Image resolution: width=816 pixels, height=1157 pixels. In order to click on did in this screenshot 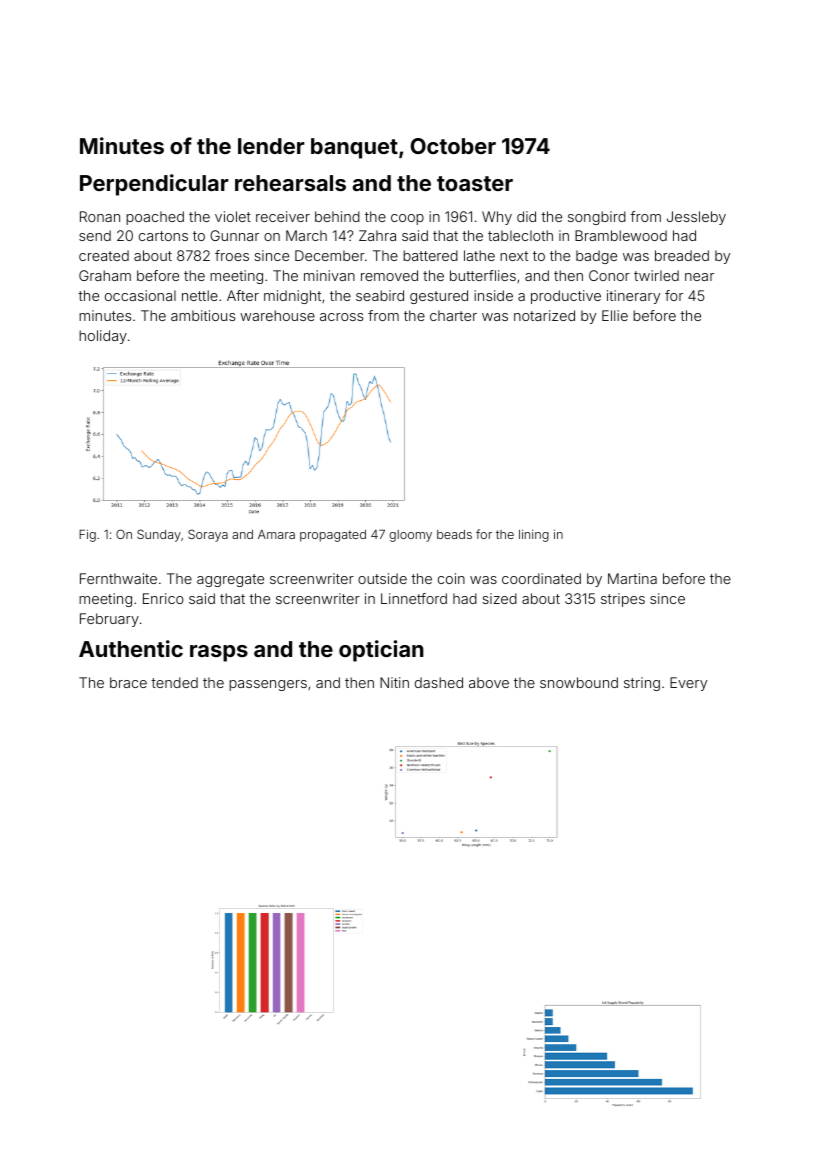, I will do `click(526, 216)`.
